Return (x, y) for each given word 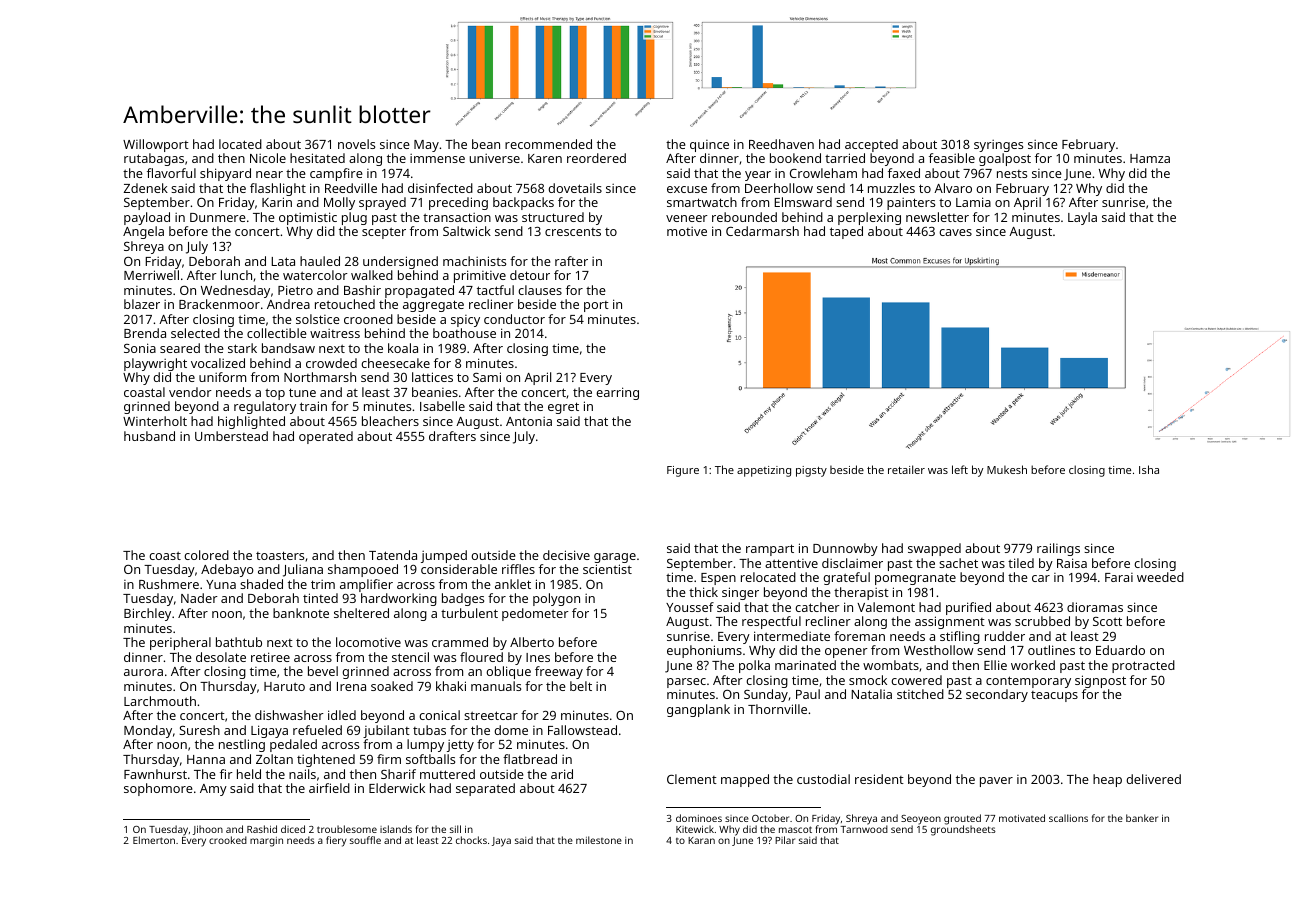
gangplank (698, 710)
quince (709, 146)
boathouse (464, 333)
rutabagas (154, 159)
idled (342, 715)
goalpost (1005, 159)
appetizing (764, 471)
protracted (1143, 666)
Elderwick (397, 788)
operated (326, 437)
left (960, 469)
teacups (1054, 696)
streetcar (491, 715)
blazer (142, 304)
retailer (906, 469)
